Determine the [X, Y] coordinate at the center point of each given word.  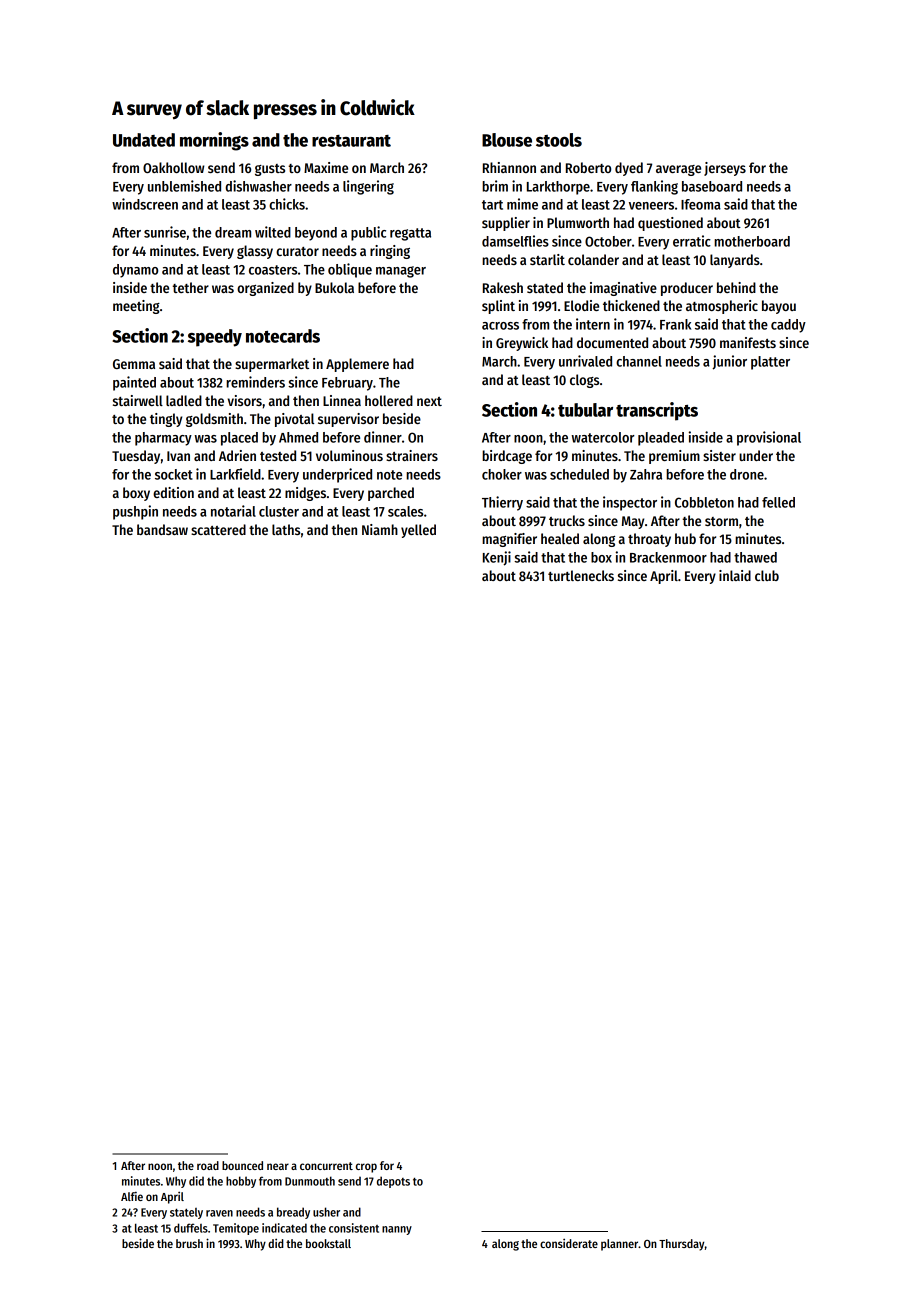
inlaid [735, 575]
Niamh [380, 529]
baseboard [712, 186]
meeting [136, 307]
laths [286, 529]
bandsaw [162, 529]
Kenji [497, 558]
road [208, 1165]
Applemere [357, 365]
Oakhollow [173, 167]
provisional [769, 438]
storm [721, 521]
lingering [368, 187]
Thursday [681, 1245]
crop [366, 1168]
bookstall [328, 1243]
